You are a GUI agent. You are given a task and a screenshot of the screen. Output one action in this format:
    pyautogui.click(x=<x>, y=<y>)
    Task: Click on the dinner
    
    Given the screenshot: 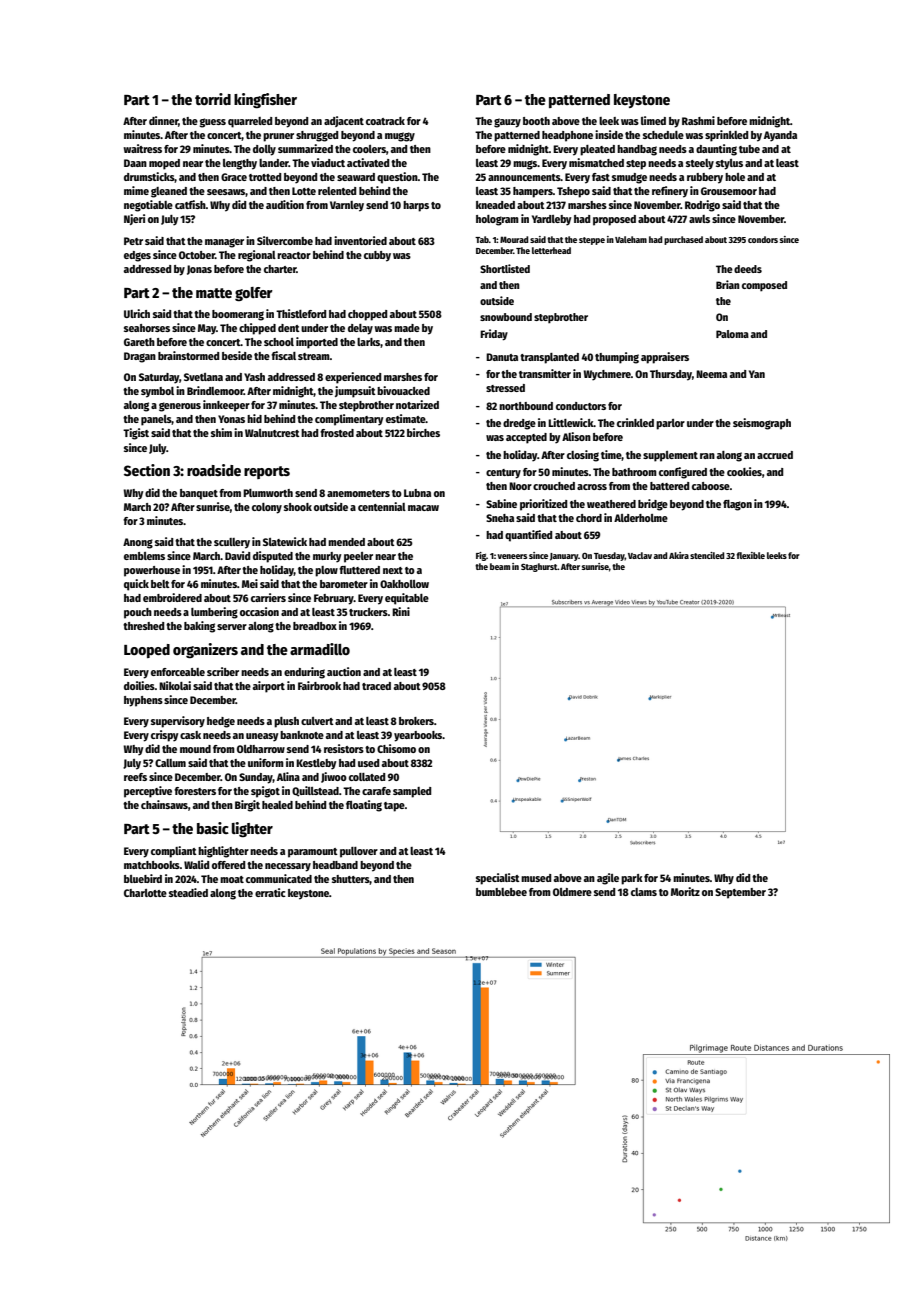 What is the action you would take?
    pyautogui.click(x=163, y=120)
